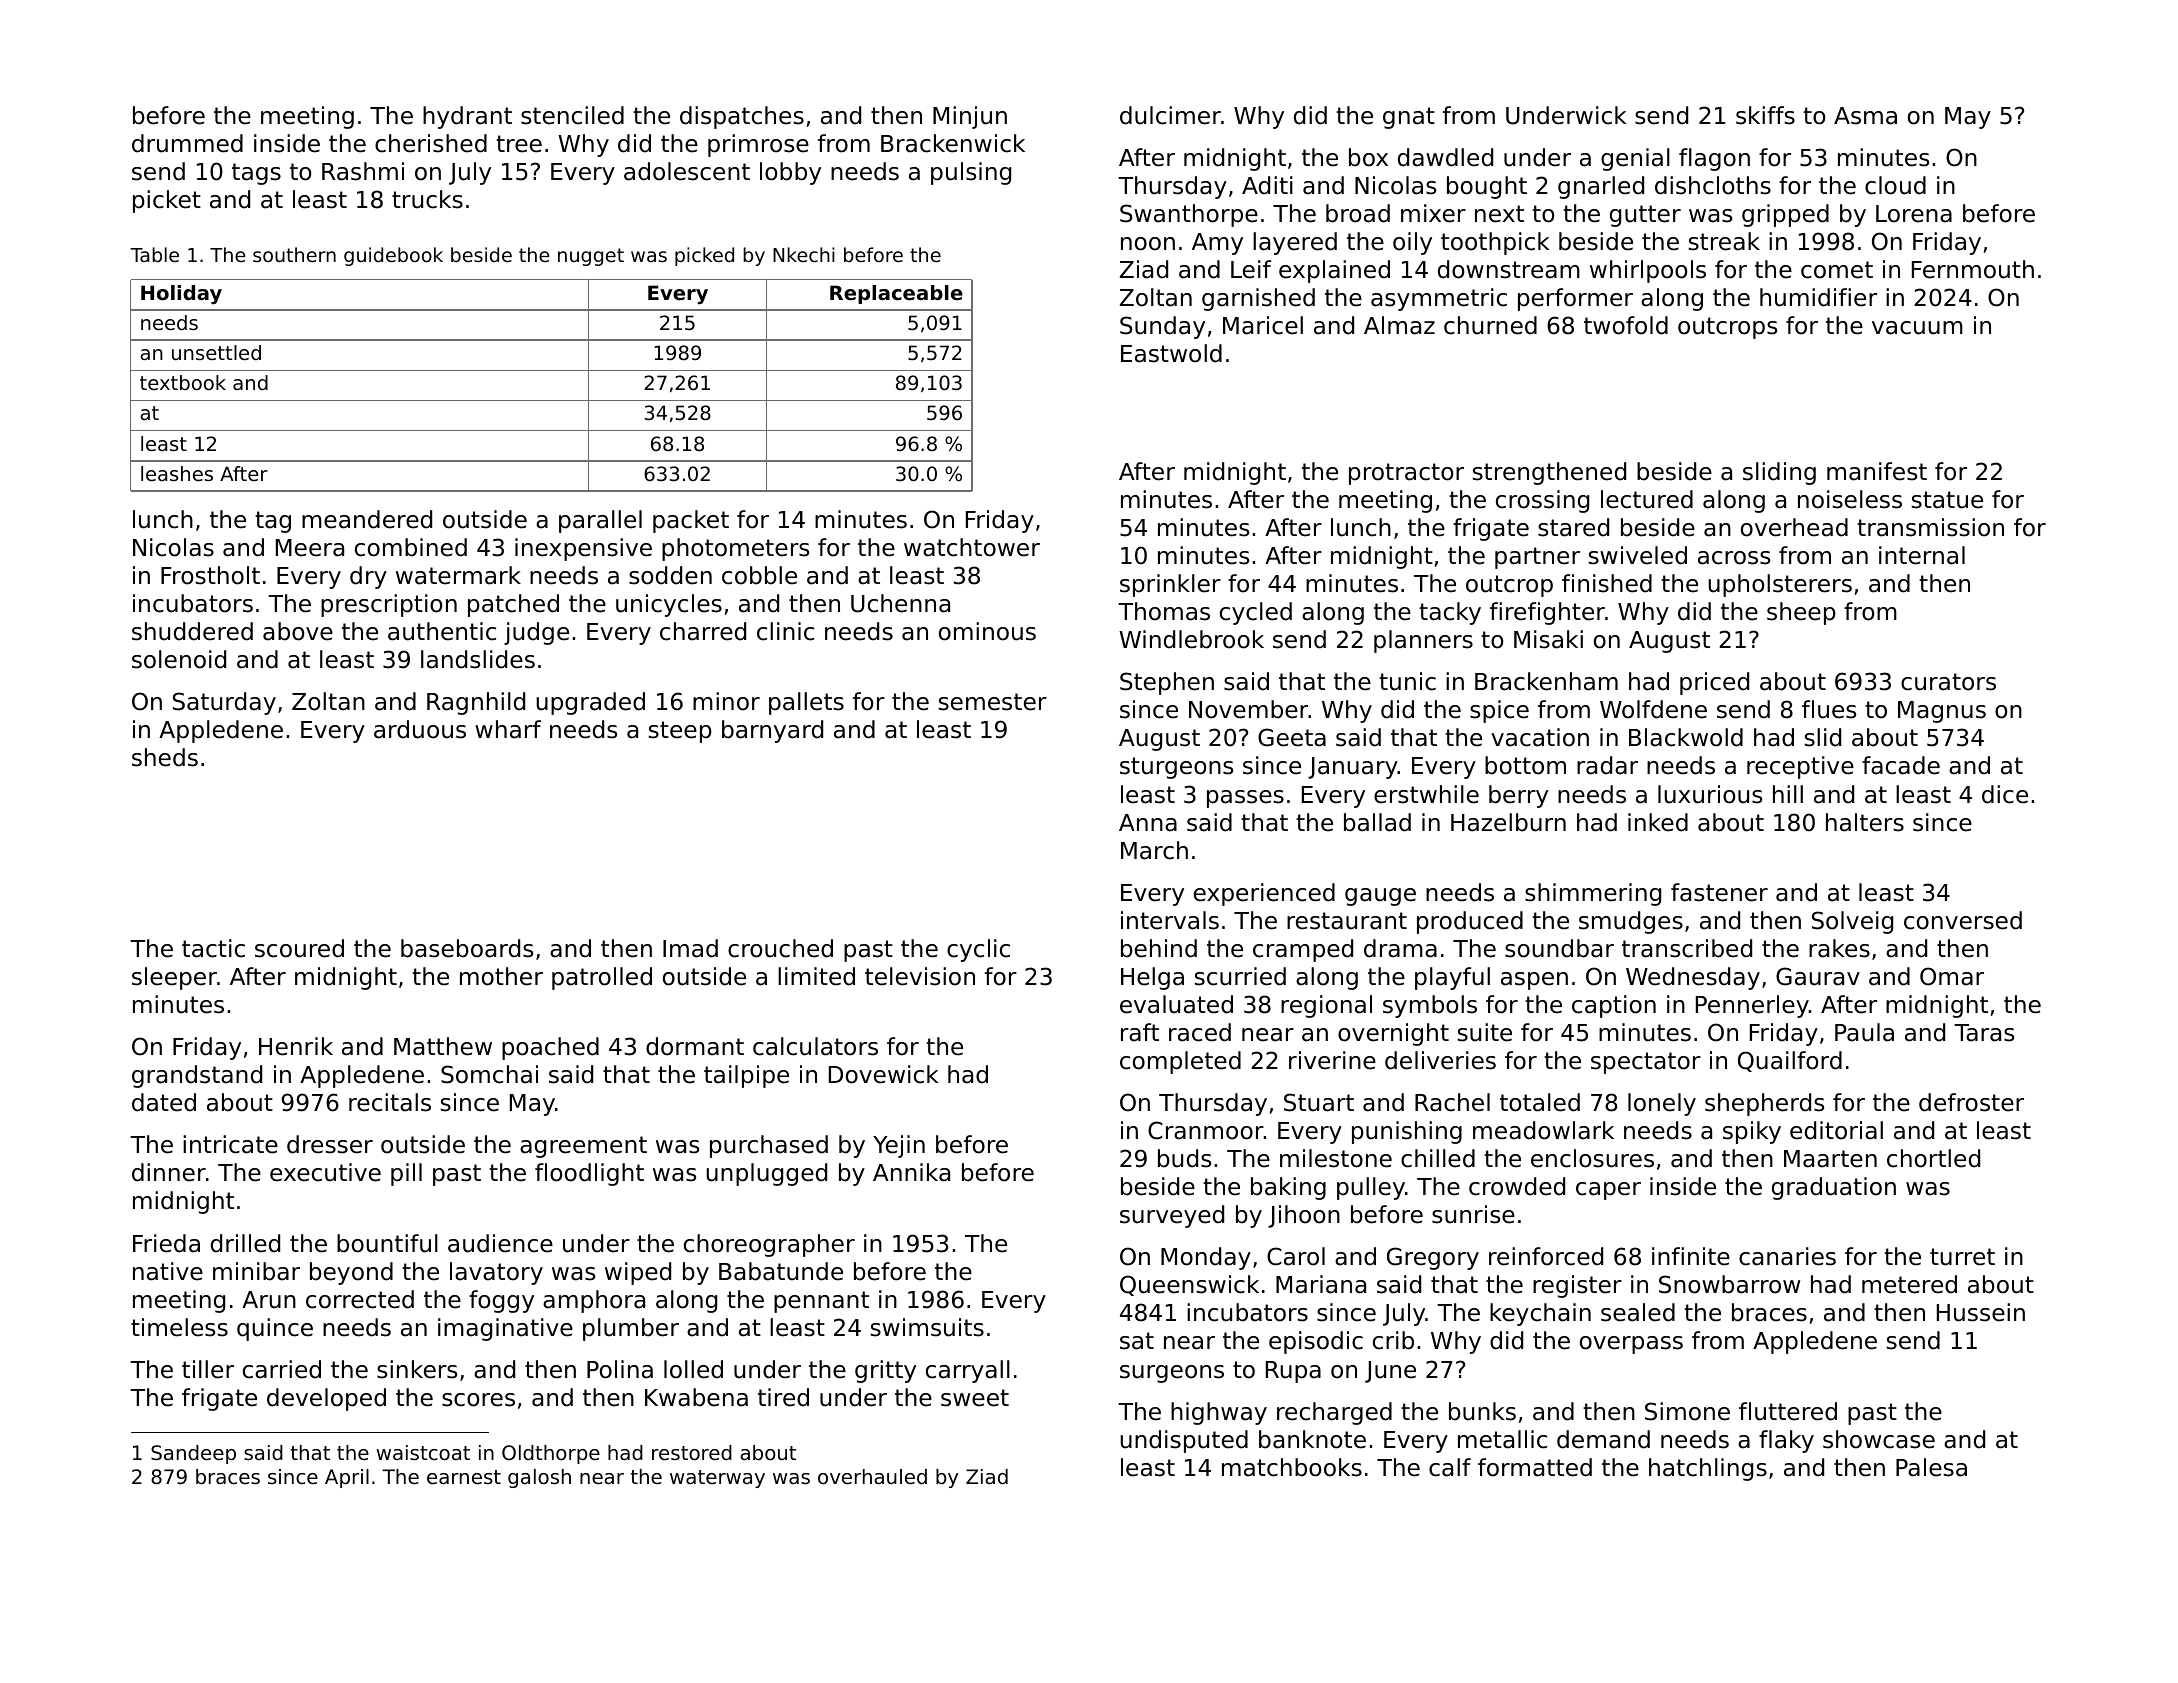 This image has height=1683, width=2178. I want to click on priced, so click(1714, 683).
